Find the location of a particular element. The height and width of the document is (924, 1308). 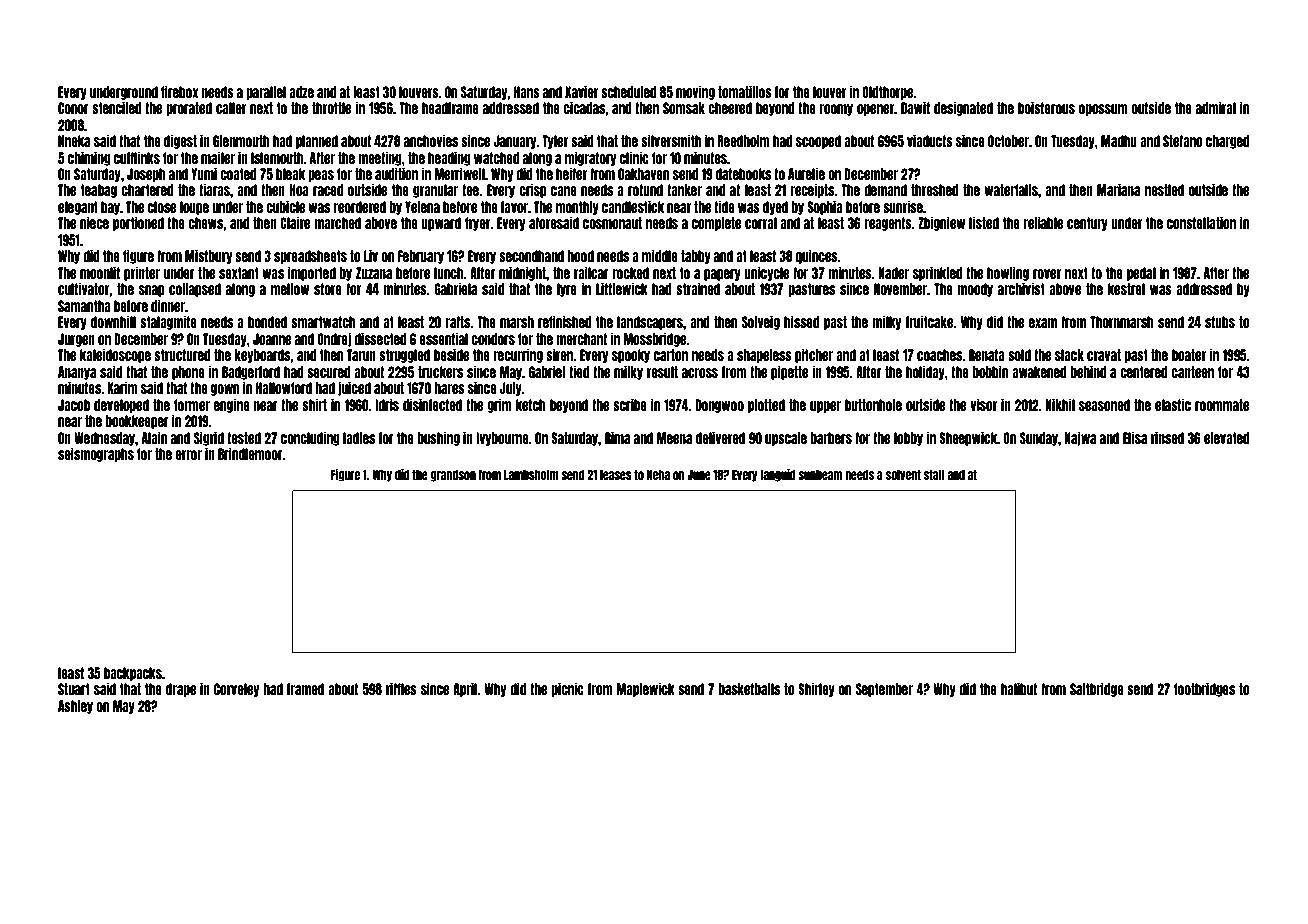

cravat is located at coordinates (1104, 355).
